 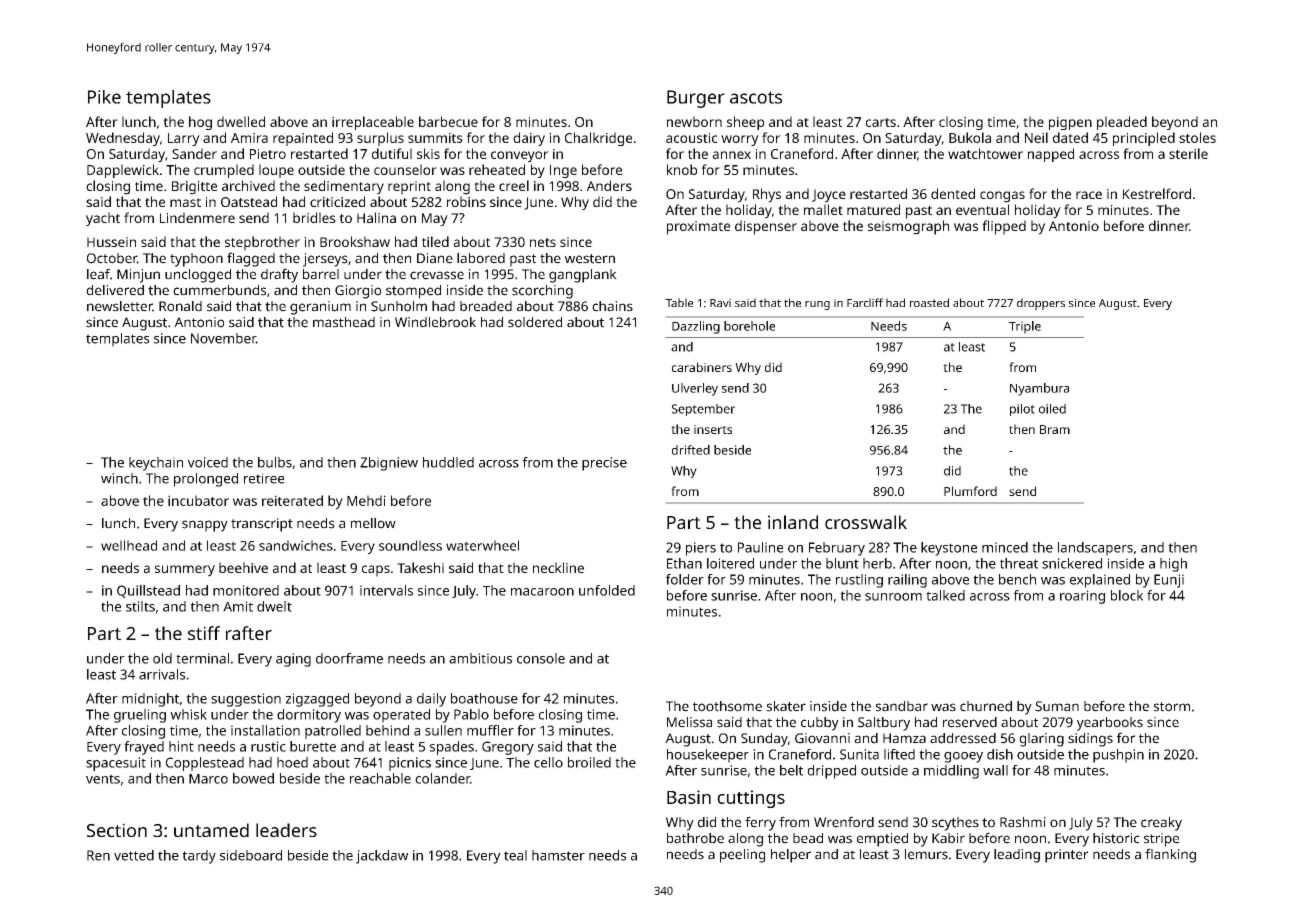 What do you see at coordinates (200, 123) in the document?
I see `hog` at bounding box center [200, 123].
